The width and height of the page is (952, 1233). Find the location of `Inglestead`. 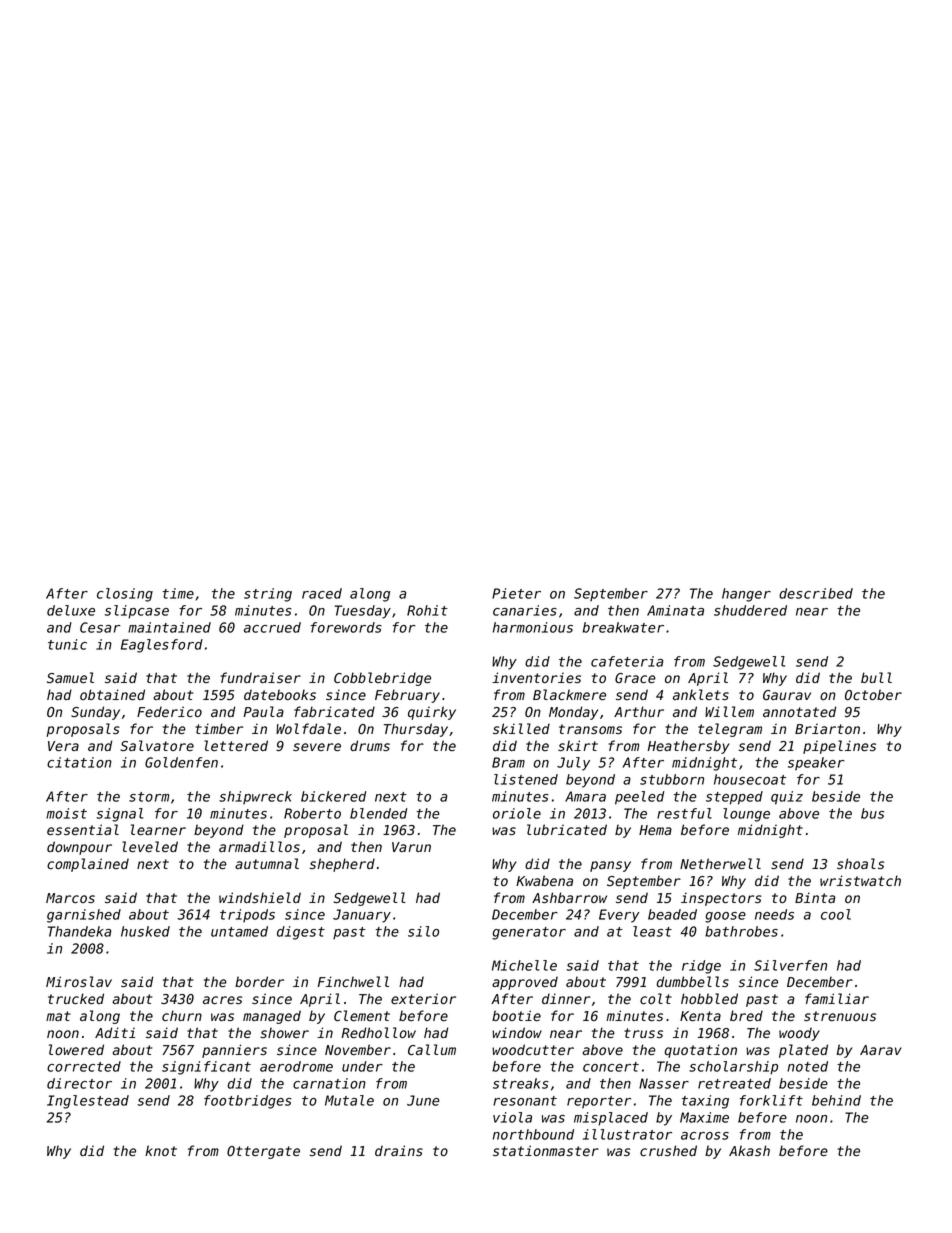

Inglestead is located at coordinates (88, 1102).
